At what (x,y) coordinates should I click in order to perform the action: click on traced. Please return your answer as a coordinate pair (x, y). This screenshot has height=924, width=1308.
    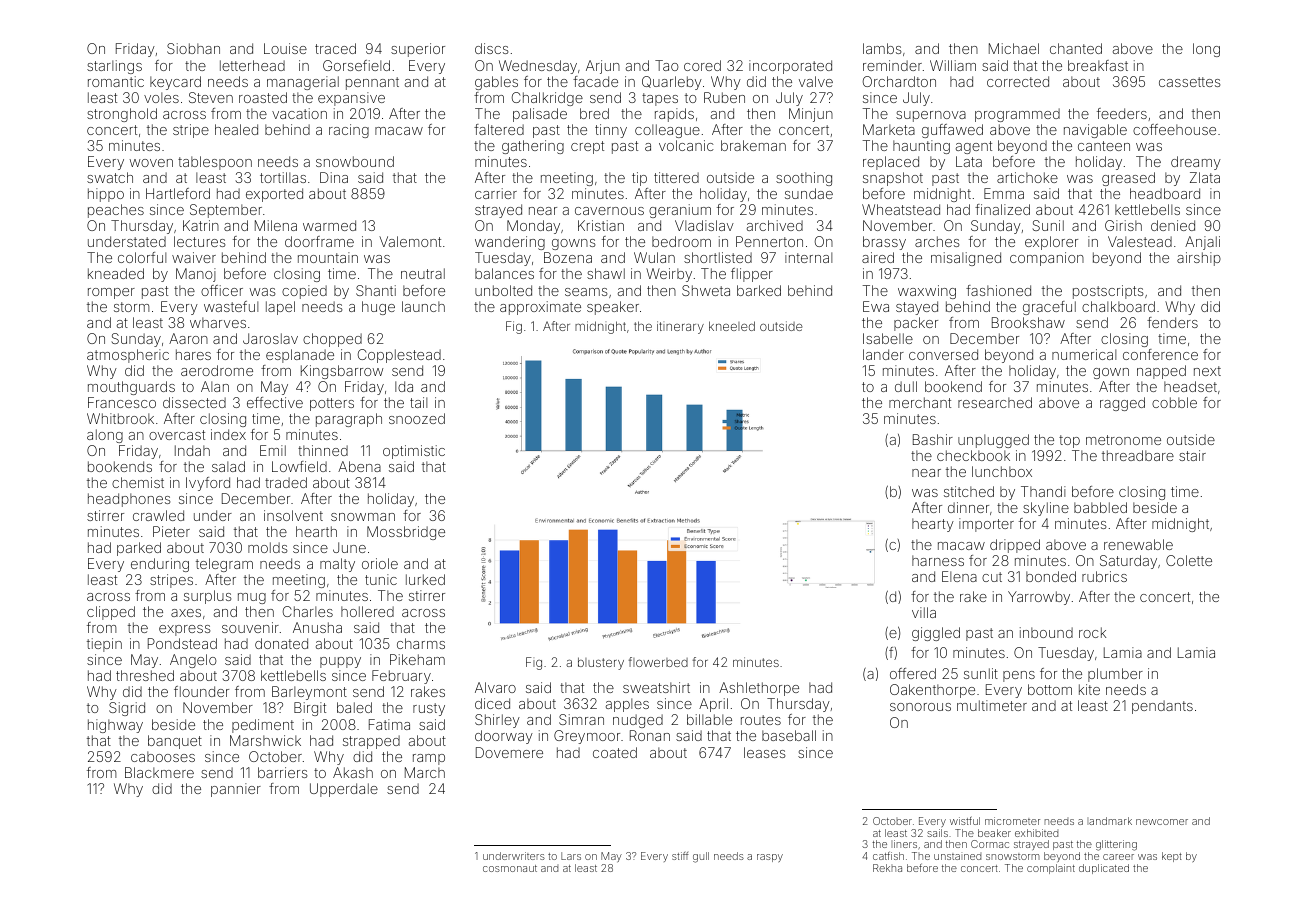
    Looking at the image, I should click on (335, 48).
